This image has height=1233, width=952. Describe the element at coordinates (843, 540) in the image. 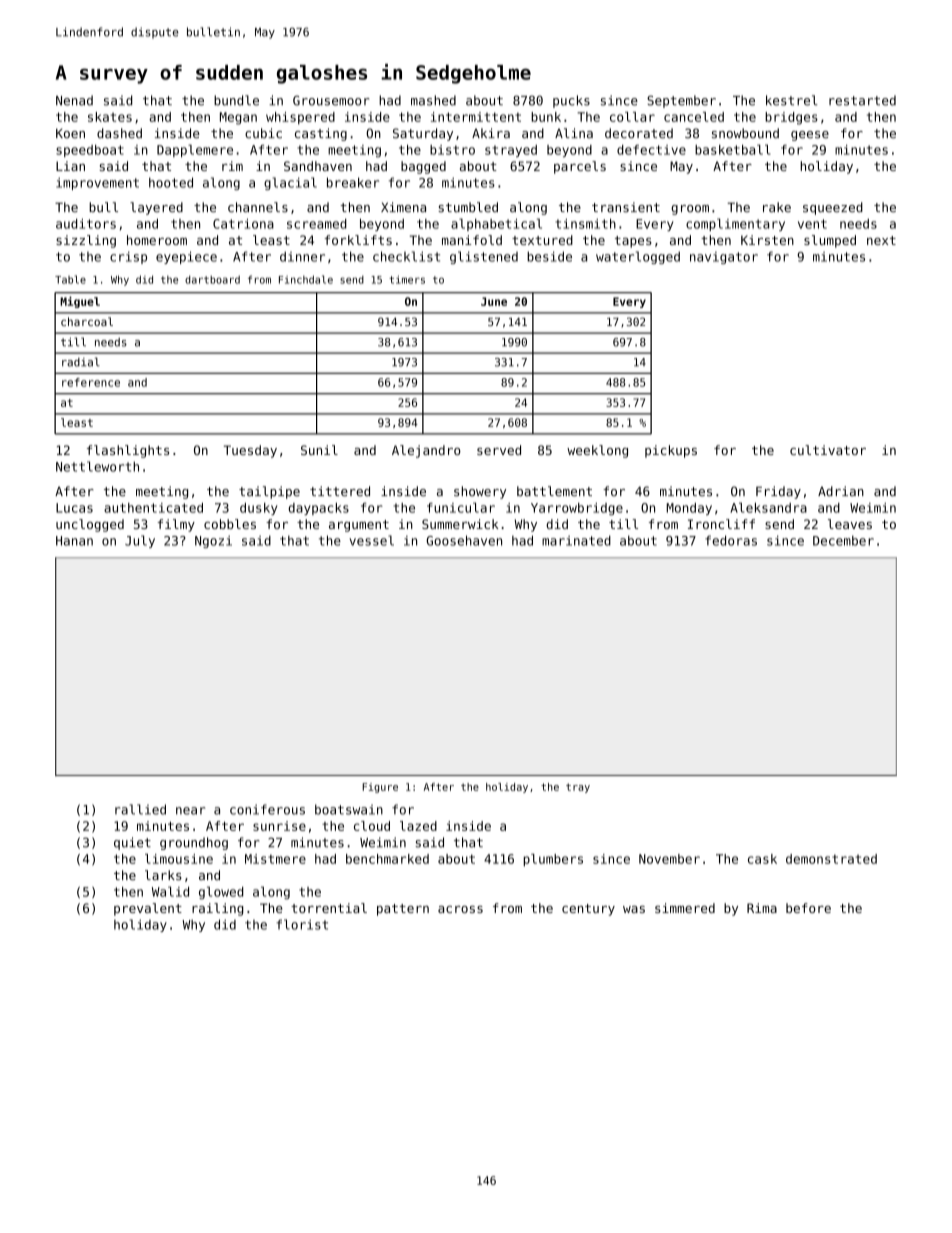

I see `December` at that location.
